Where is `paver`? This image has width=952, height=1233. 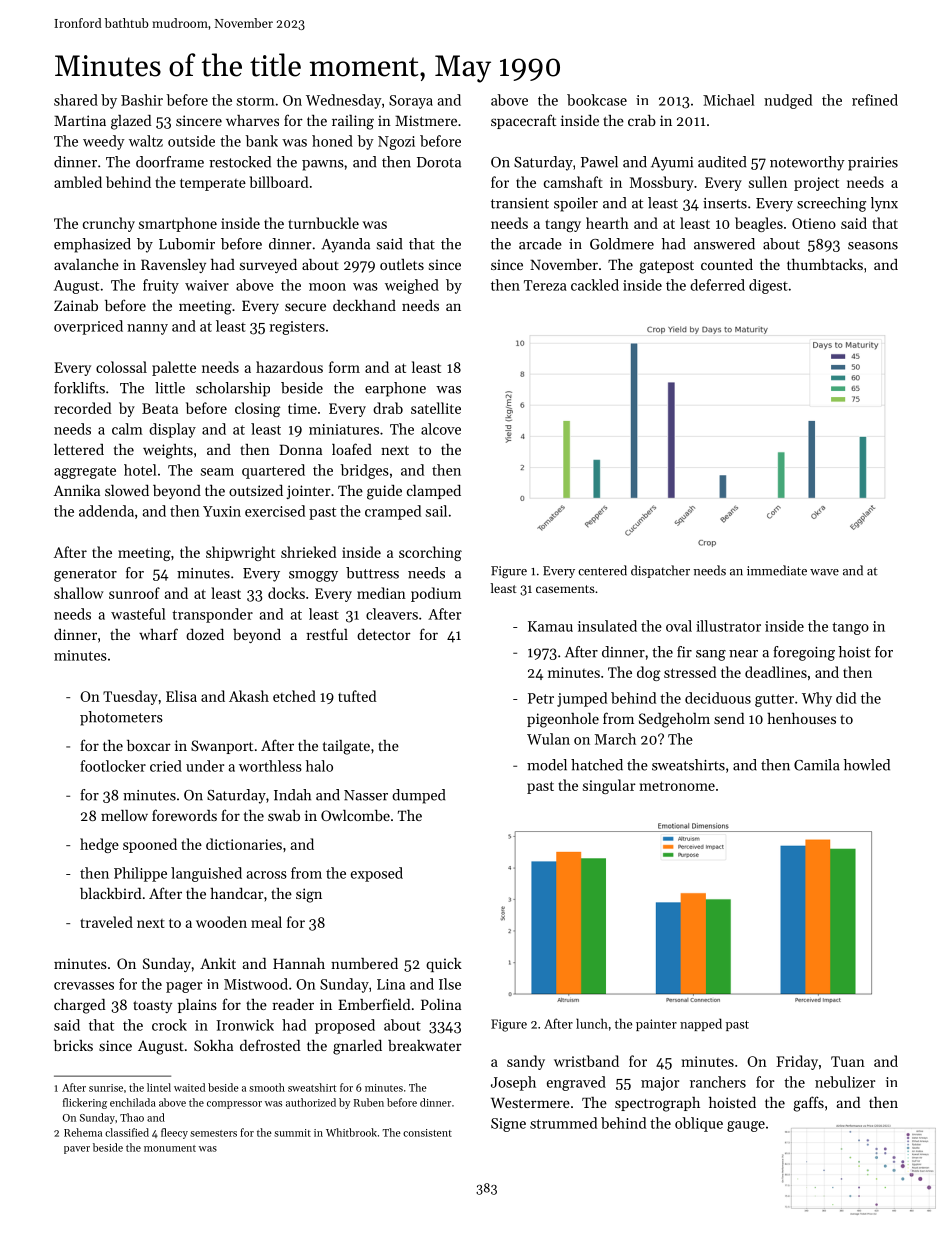
paver is located at coordinates (77, 1150).
